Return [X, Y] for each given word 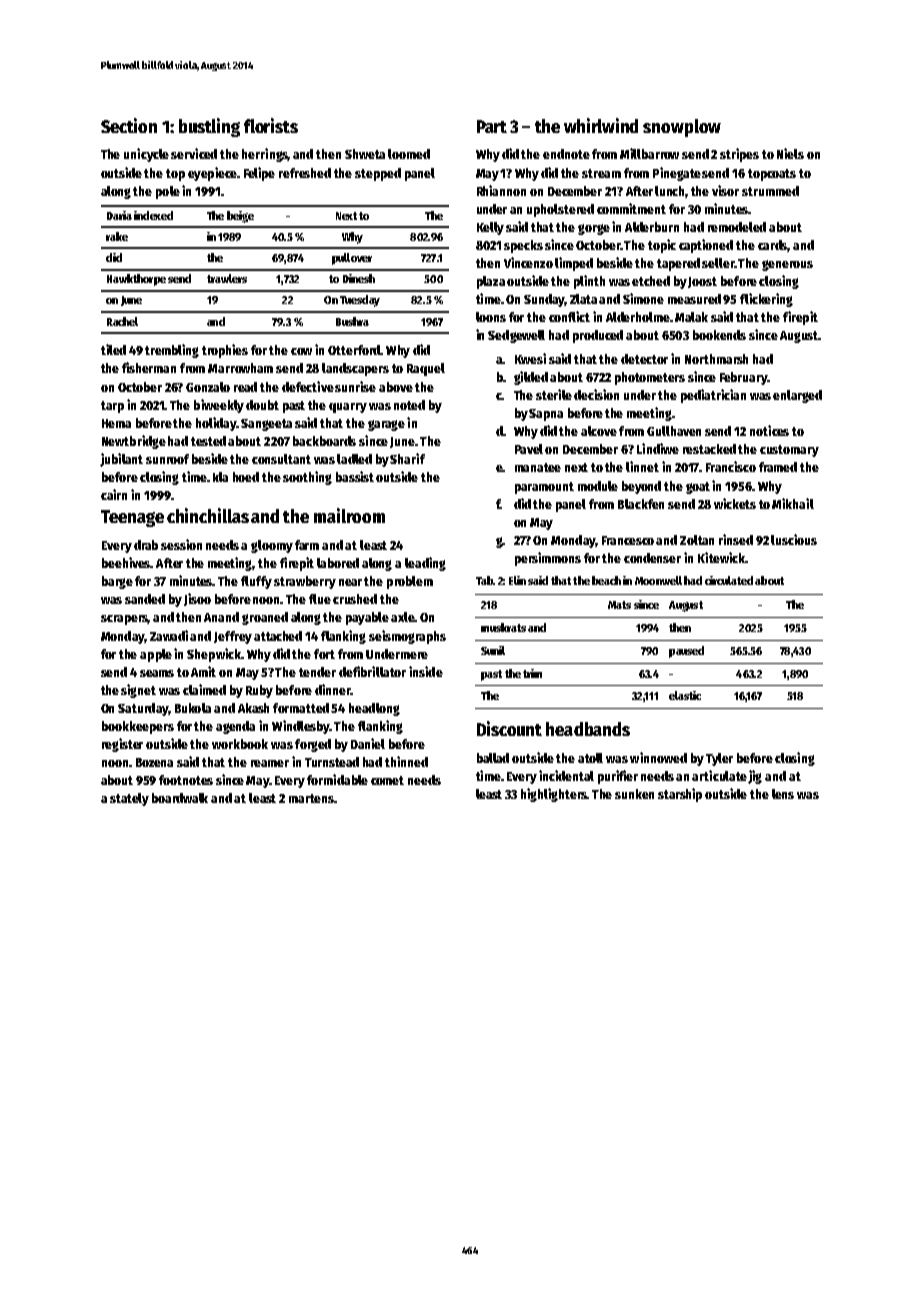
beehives [126, 562]
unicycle [146, 155]
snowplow [682, 128]
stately [129, 799]
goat [698, 488]
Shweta [365, 154]
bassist [355, 476]
